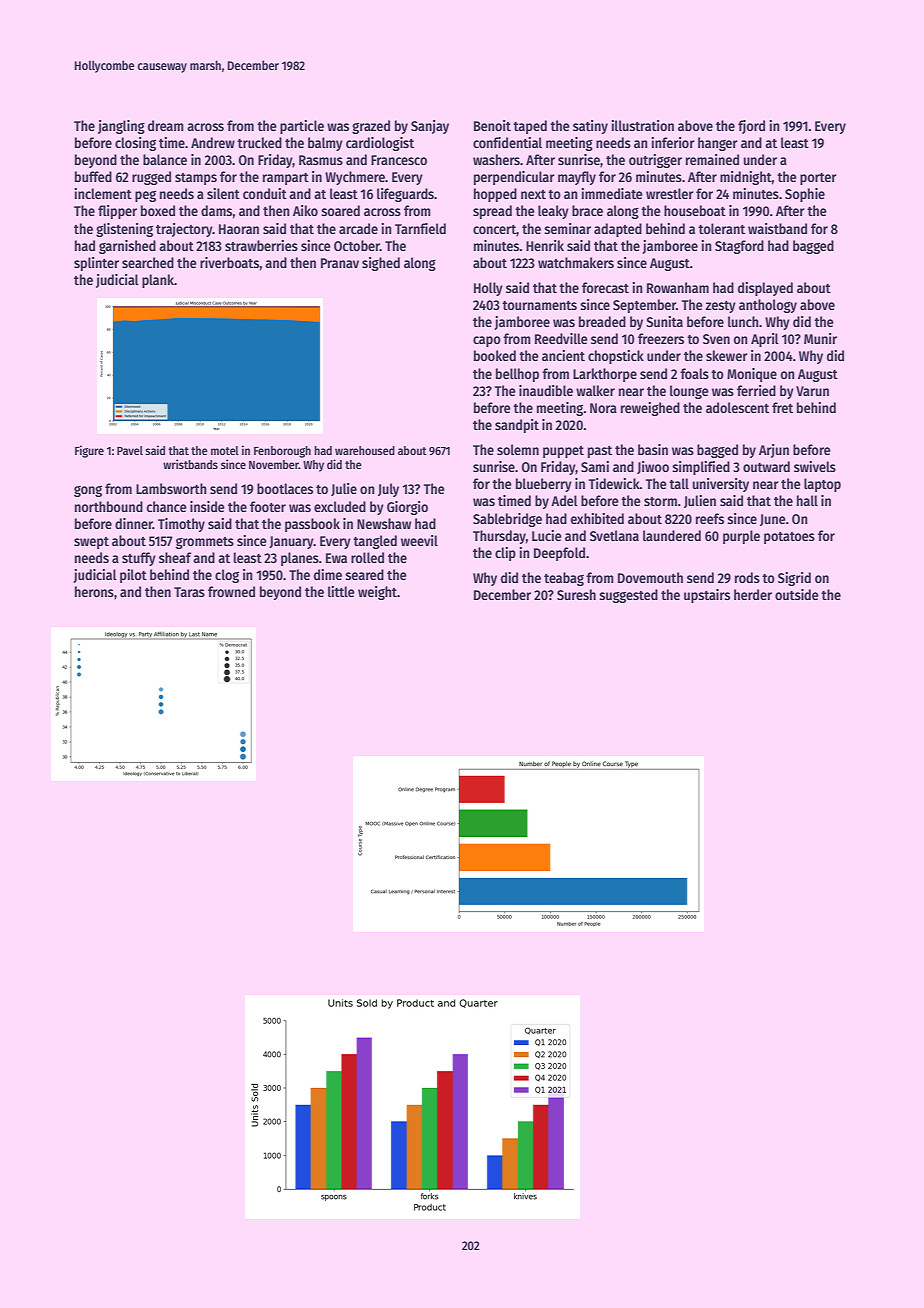 The height and width of the screenshot is (1308, 924). Describe the element at coordinates (577, 178) in the screenshot. I see `mayfly` at that location.
